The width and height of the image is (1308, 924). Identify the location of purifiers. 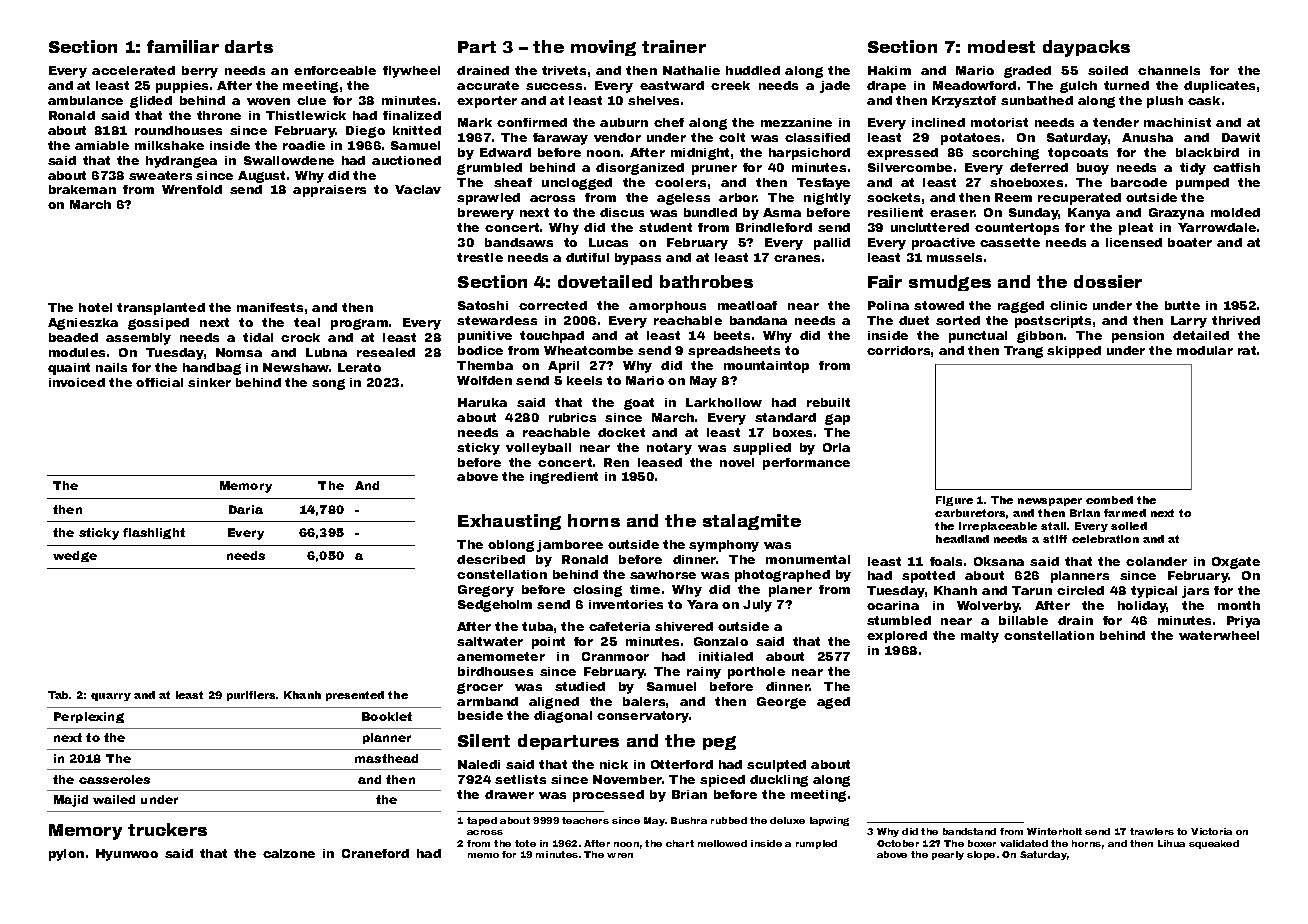
(251, 696).
